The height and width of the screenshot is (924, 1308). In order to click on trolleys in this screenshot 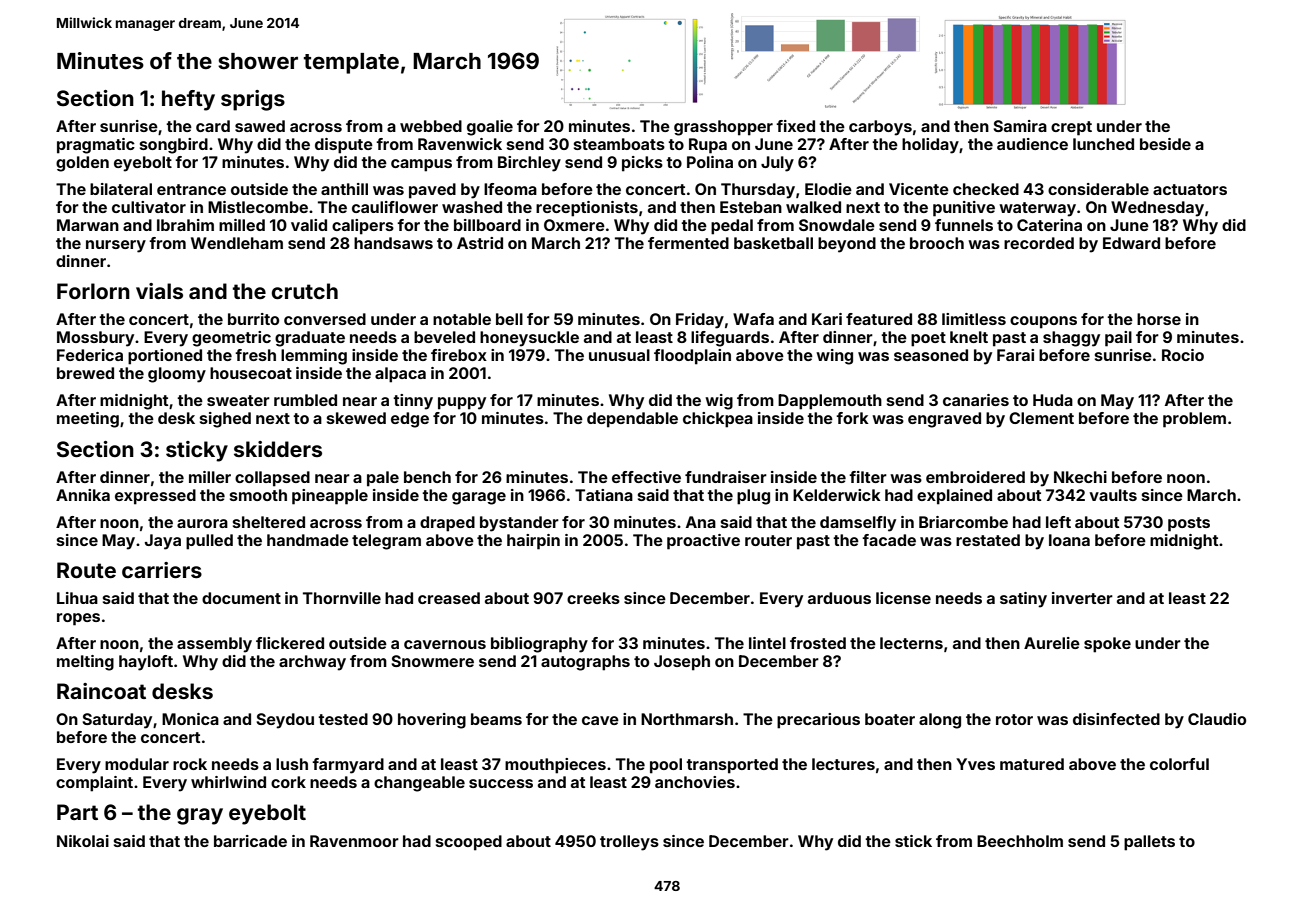, I will do `click(629, 843)`.
